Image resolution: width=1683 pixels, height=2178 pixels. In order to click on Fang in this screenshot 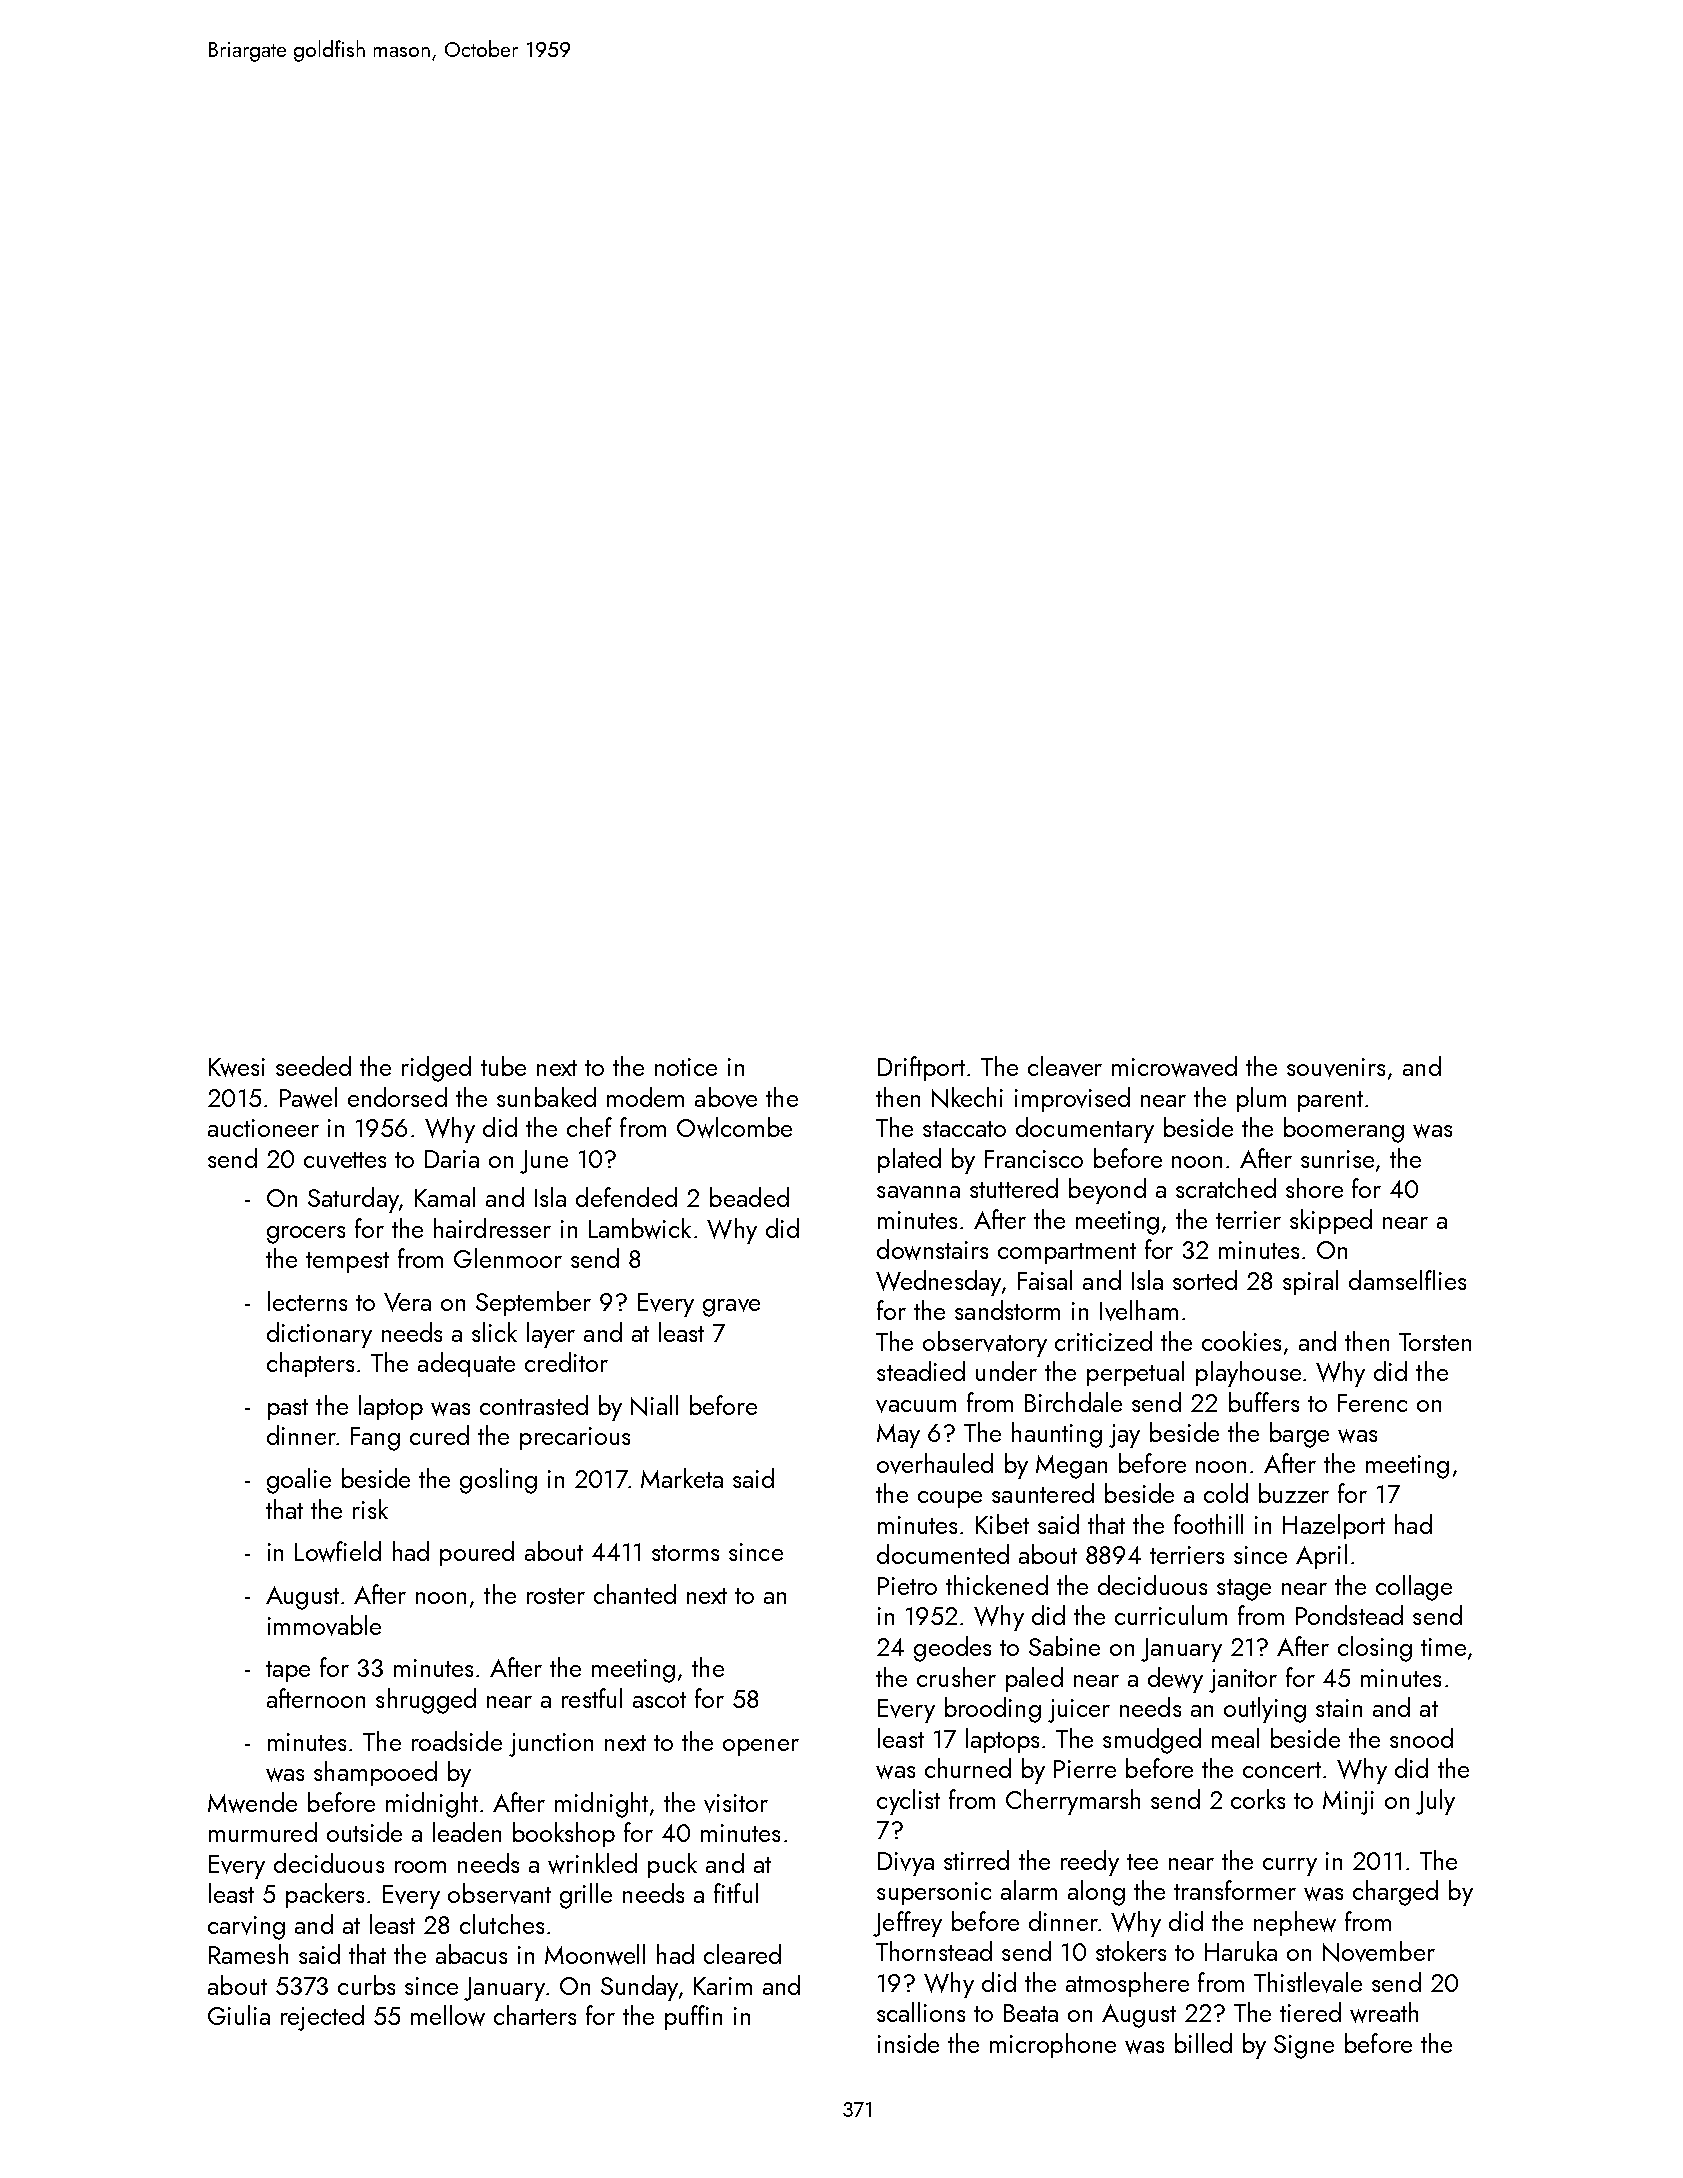, I will do `click(375, 1439)`.
